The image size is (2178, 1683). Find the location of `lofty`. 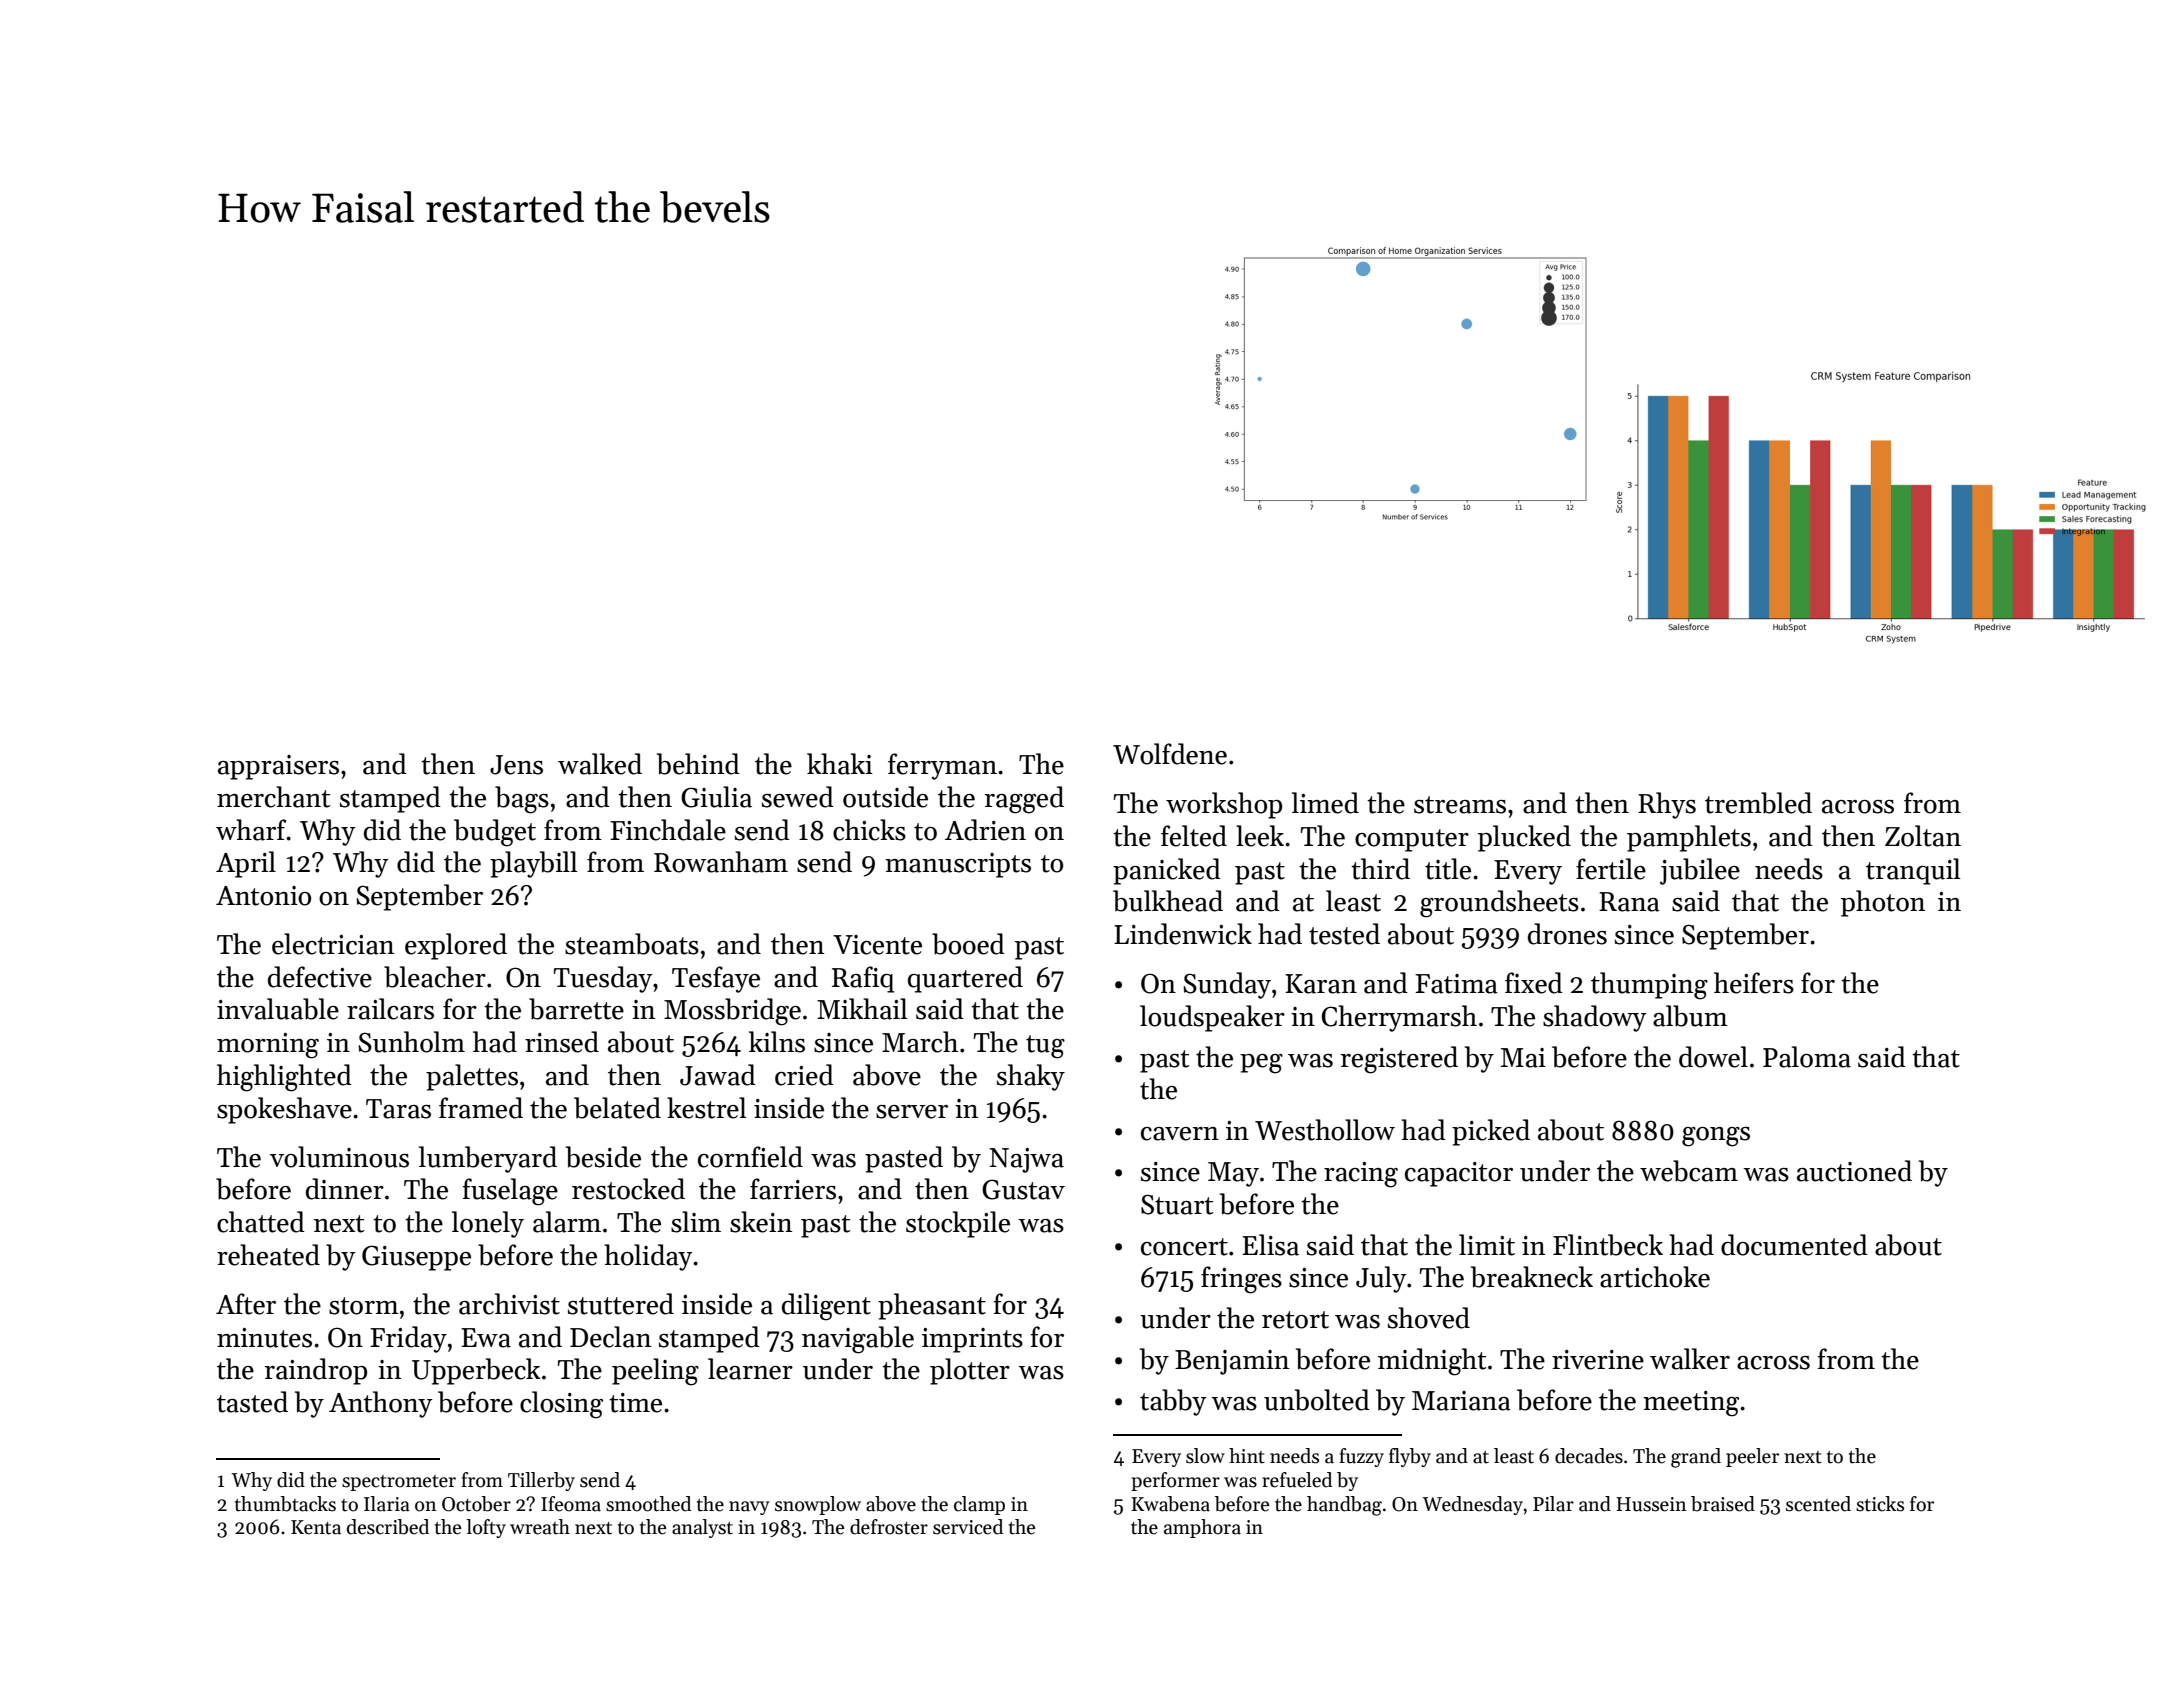

lofty is located at coordinates (486, 1528).
